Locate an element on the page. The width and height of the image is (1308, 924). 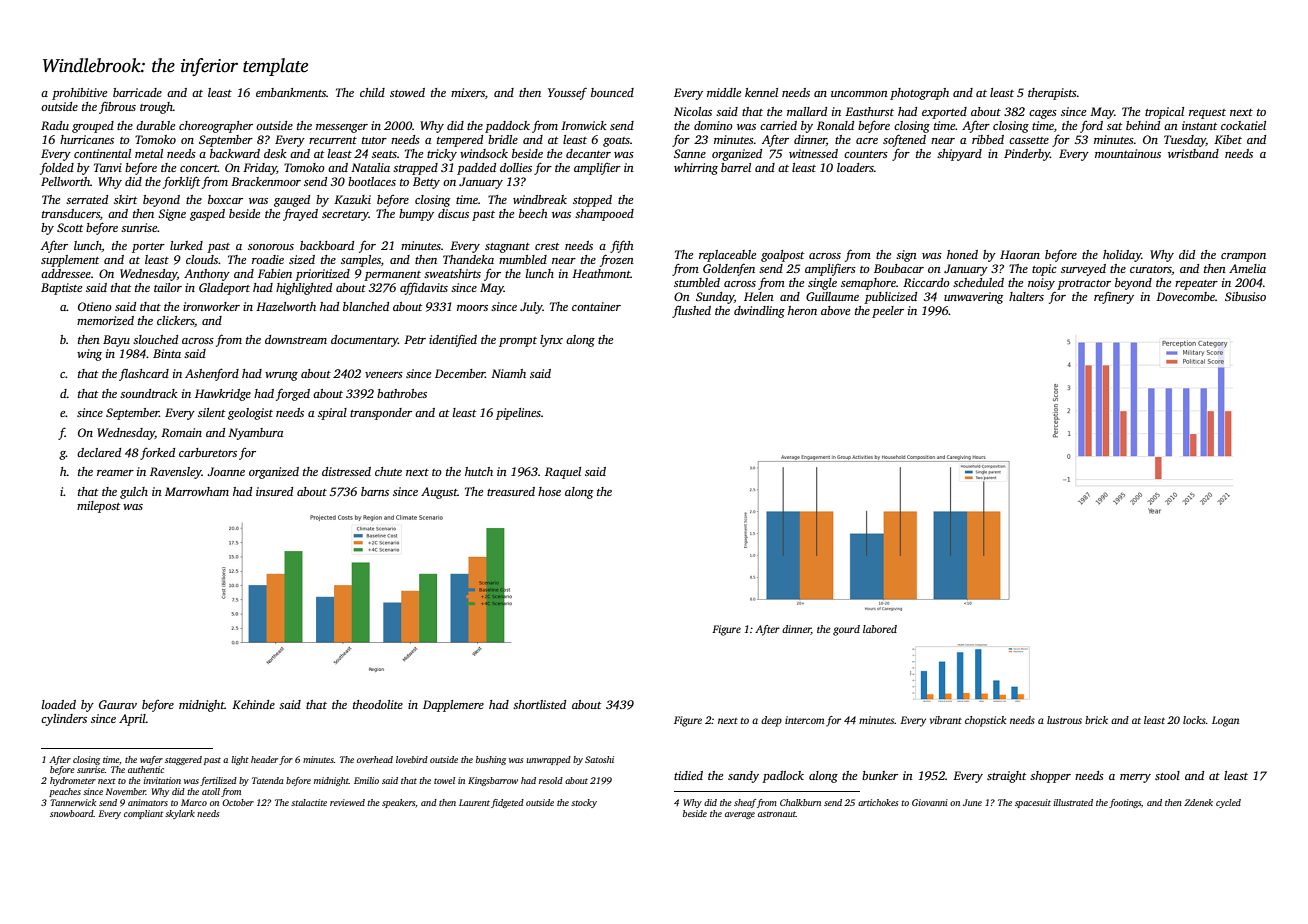
Gladeport is located at coordinates (224, 289).
